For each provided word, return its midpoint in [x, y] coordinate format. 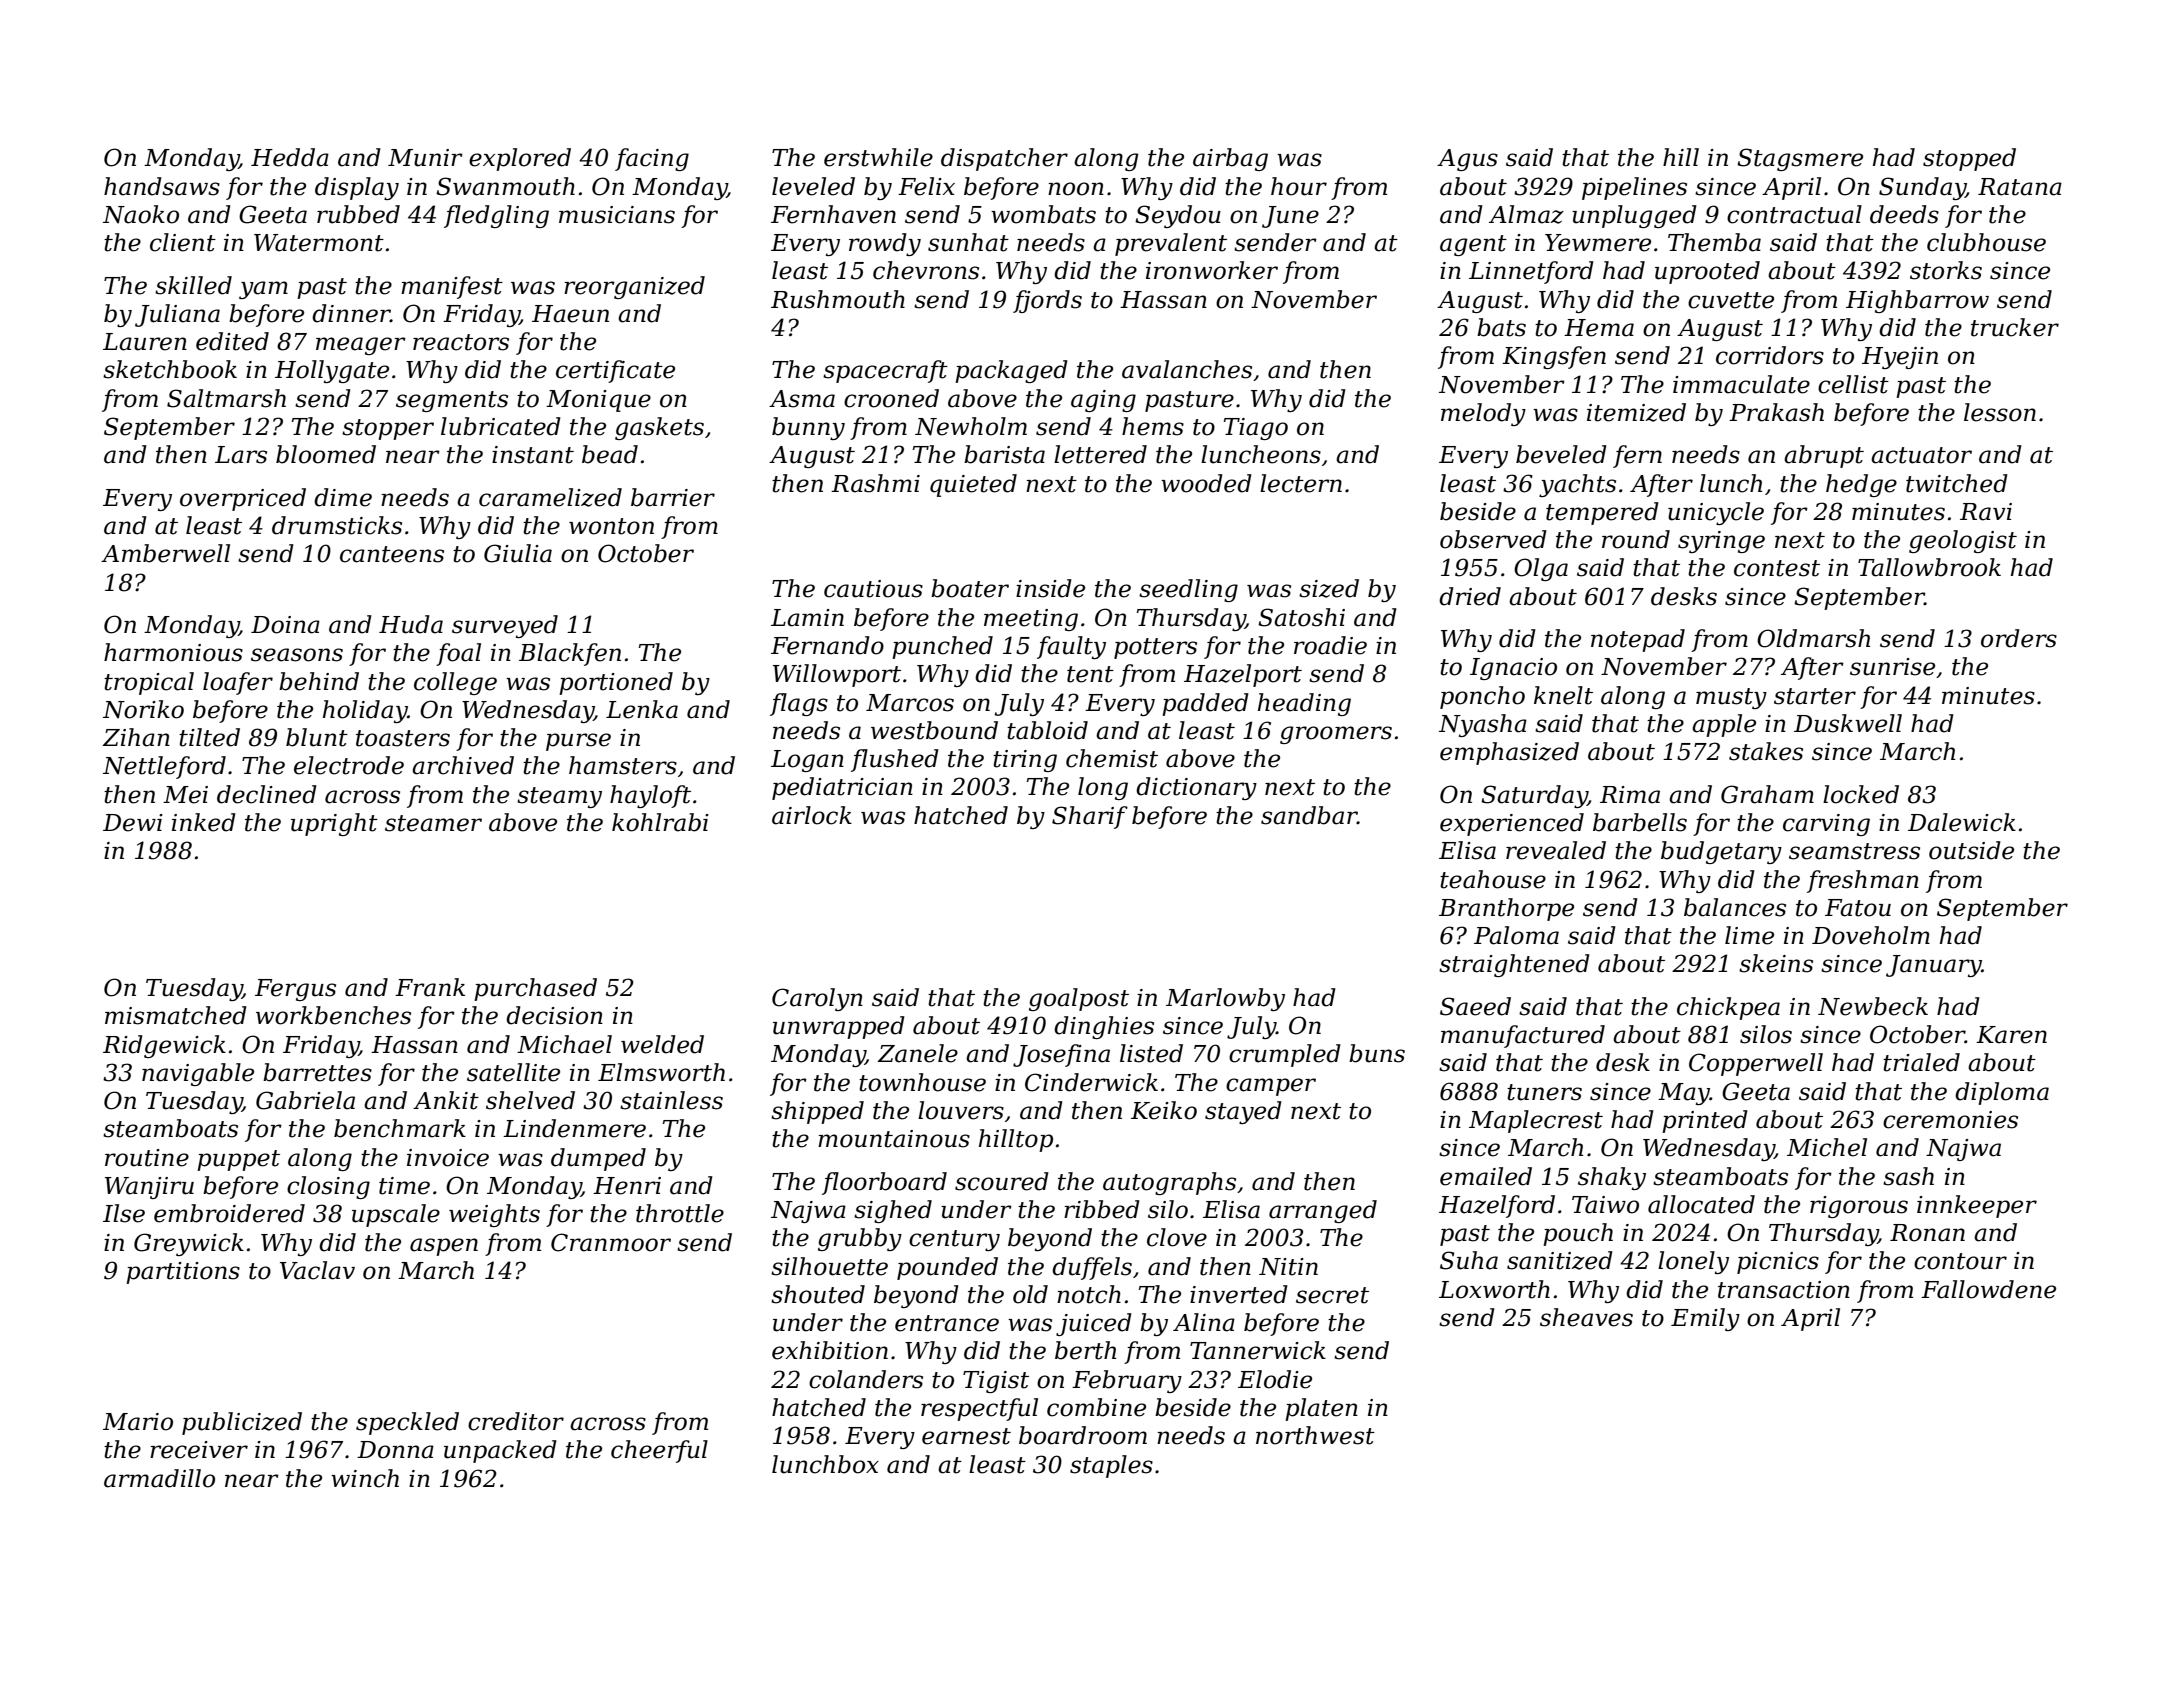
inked [204, 822]
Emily [1705, 1319]
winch [365, 1478]
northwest [1315, 1435]
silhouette [829, 1266]
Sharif [1090, 817]
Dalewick [1962, 822]
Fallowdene [1988, 1289]
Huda [411, 624]
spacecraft [885, 371]
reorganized [634, 287]
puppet [238, 1160]
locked [1861, 794]
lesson [2000, 412]
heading [1304, 704]
